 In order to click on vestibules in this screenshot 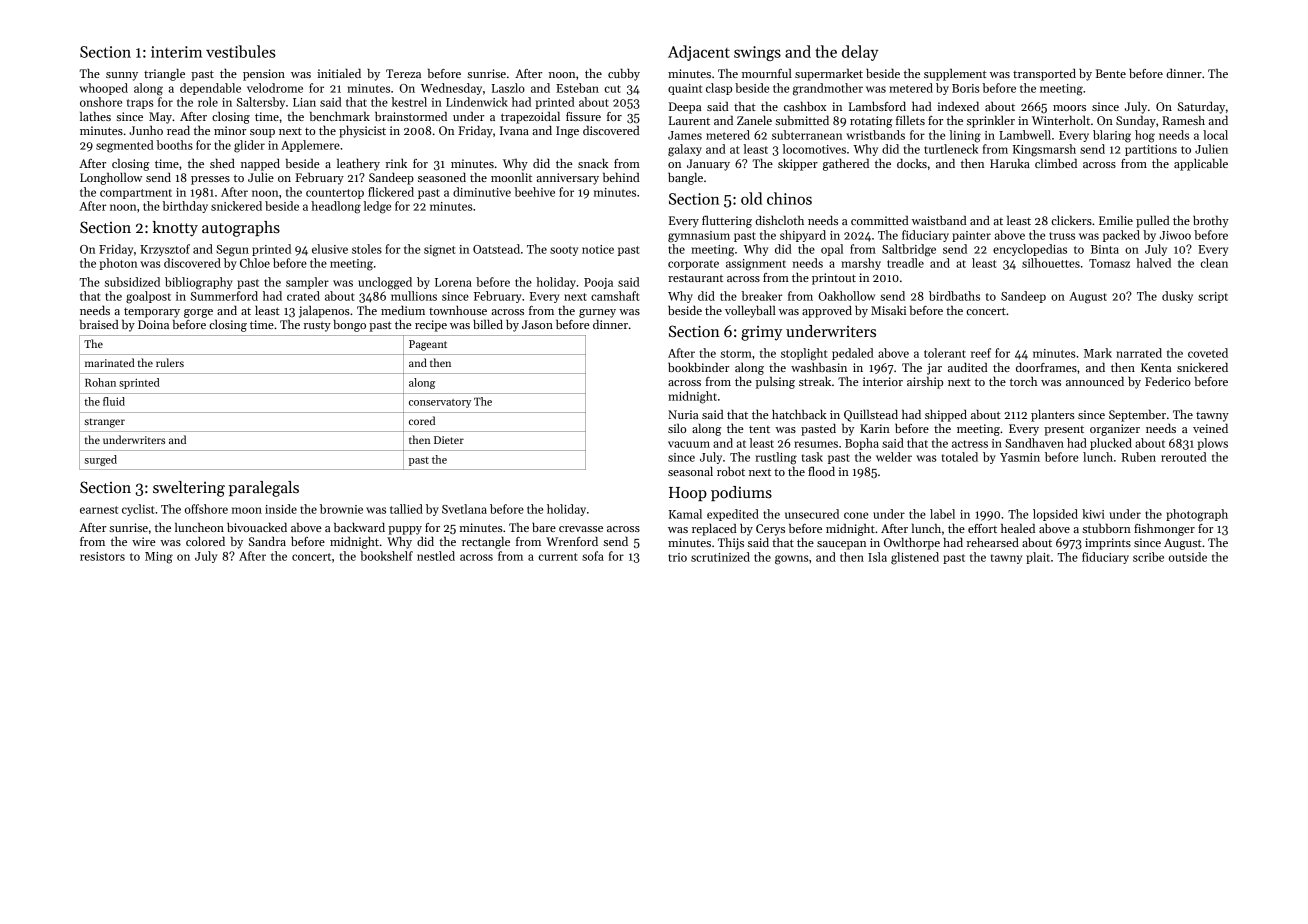, I will do `click(241, 51)`.
